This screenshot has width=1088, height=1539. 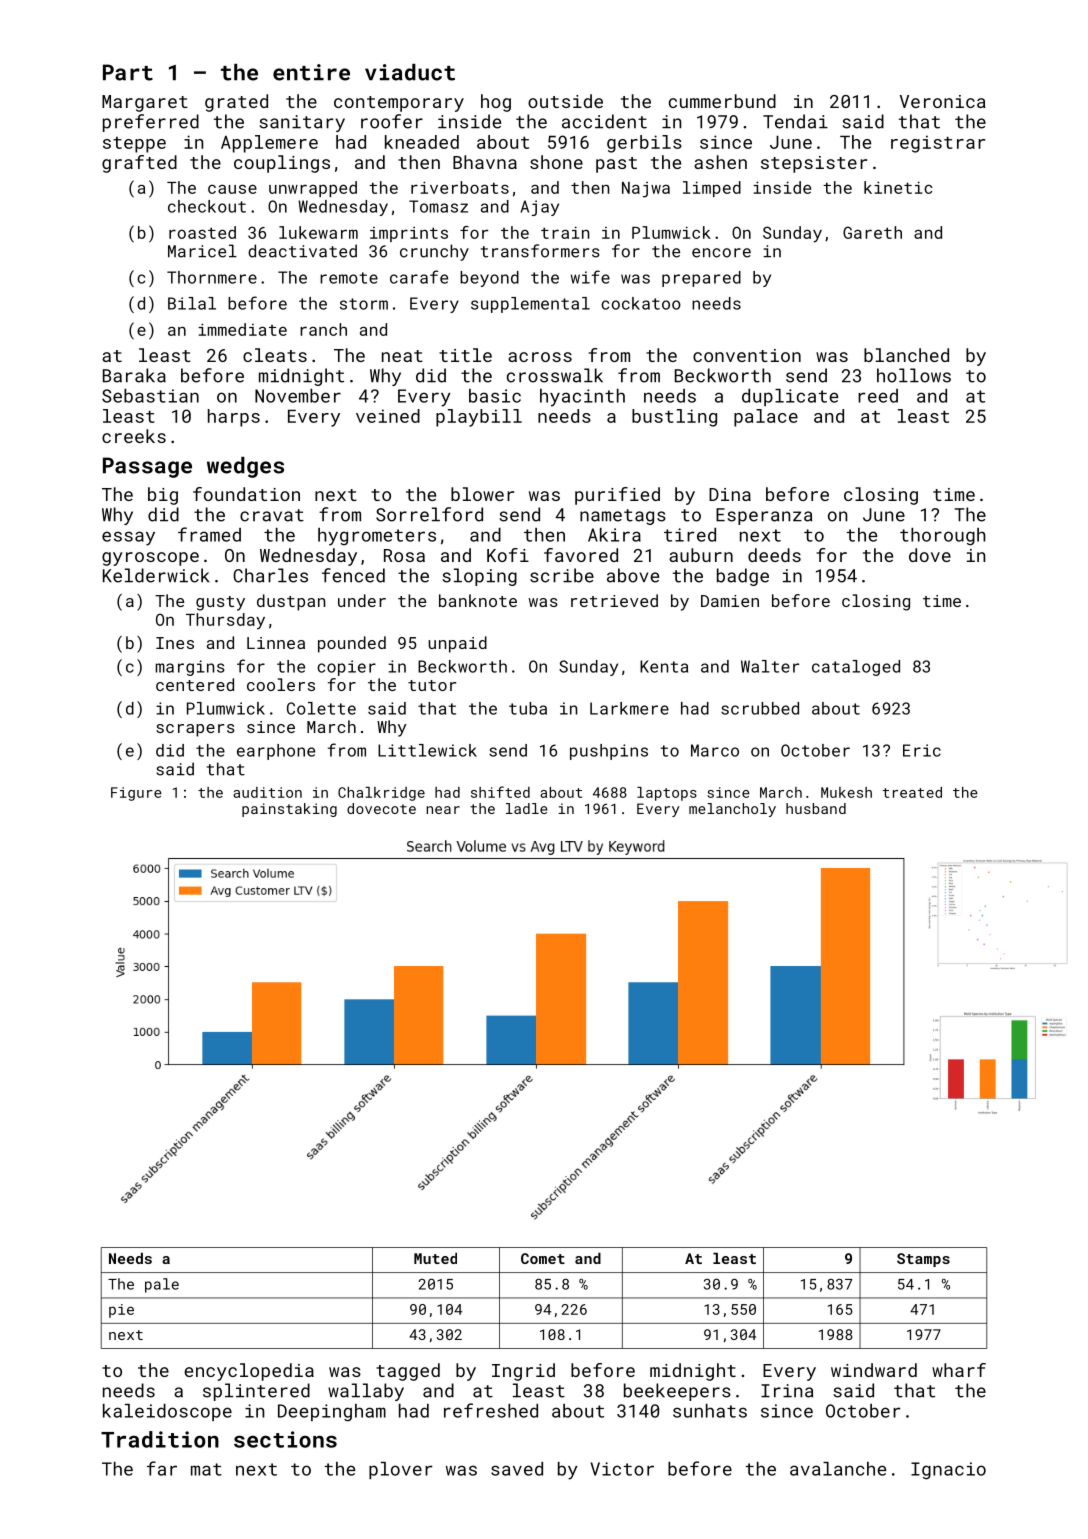 What do you see at coordinates (267, 792) in the screenshot?
I see `audition` at bounding box center [267, 792].
